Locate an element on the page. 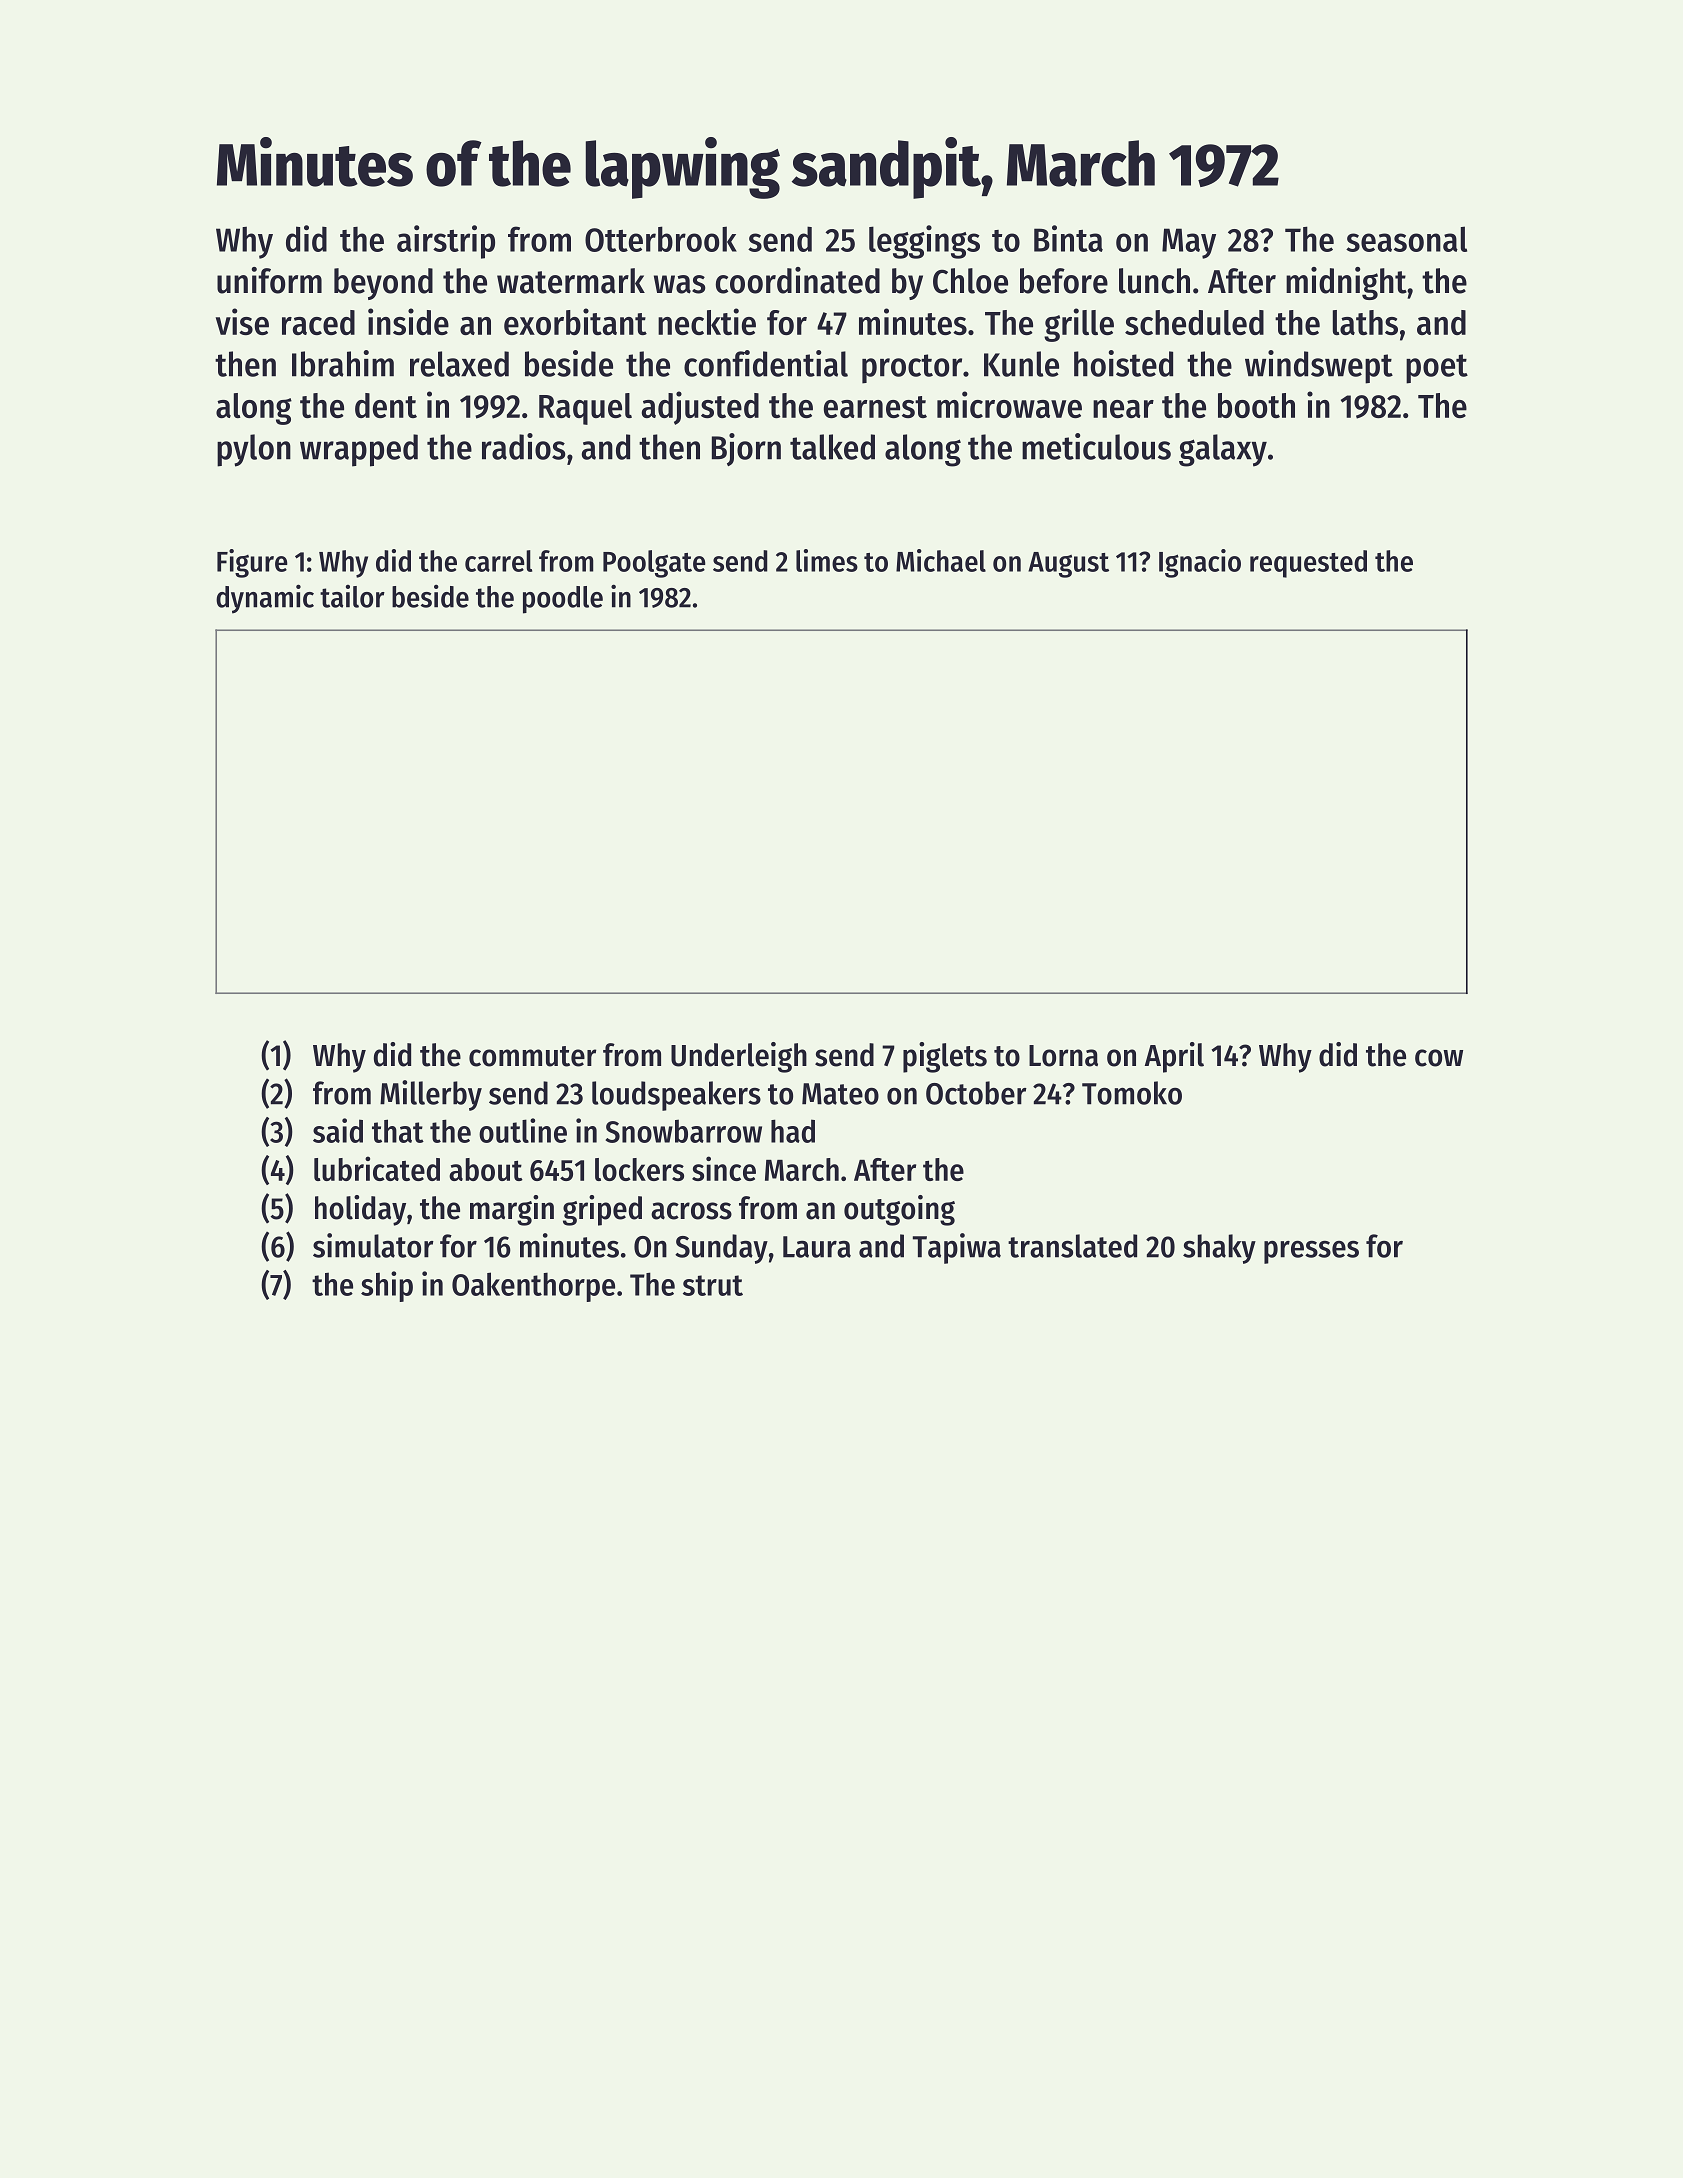 The height and width of the image is (2178, 1683). Bjorn is located at coordinates (746, 449).
